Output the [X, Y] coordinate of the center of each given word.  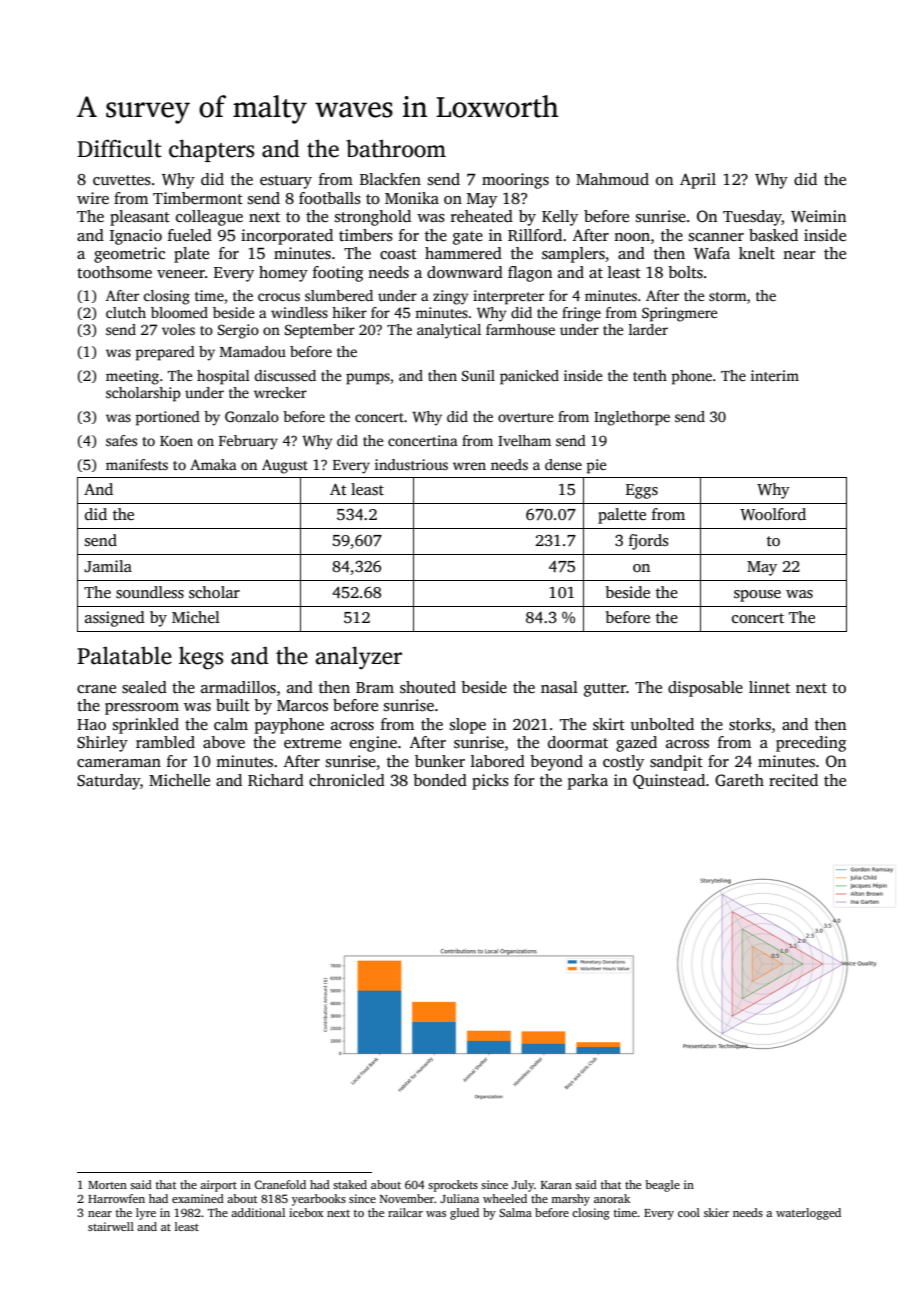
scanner [716, 237]
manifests [137, 464]
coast [398, 254]
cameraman [119, 763]
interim [775, 375]
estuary [286, 182]
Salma [515, 1212]
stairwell [111, 1226]
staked [350, 1184]
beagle [662, 1186]
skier [716, 1212]
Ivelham [524, 440]
